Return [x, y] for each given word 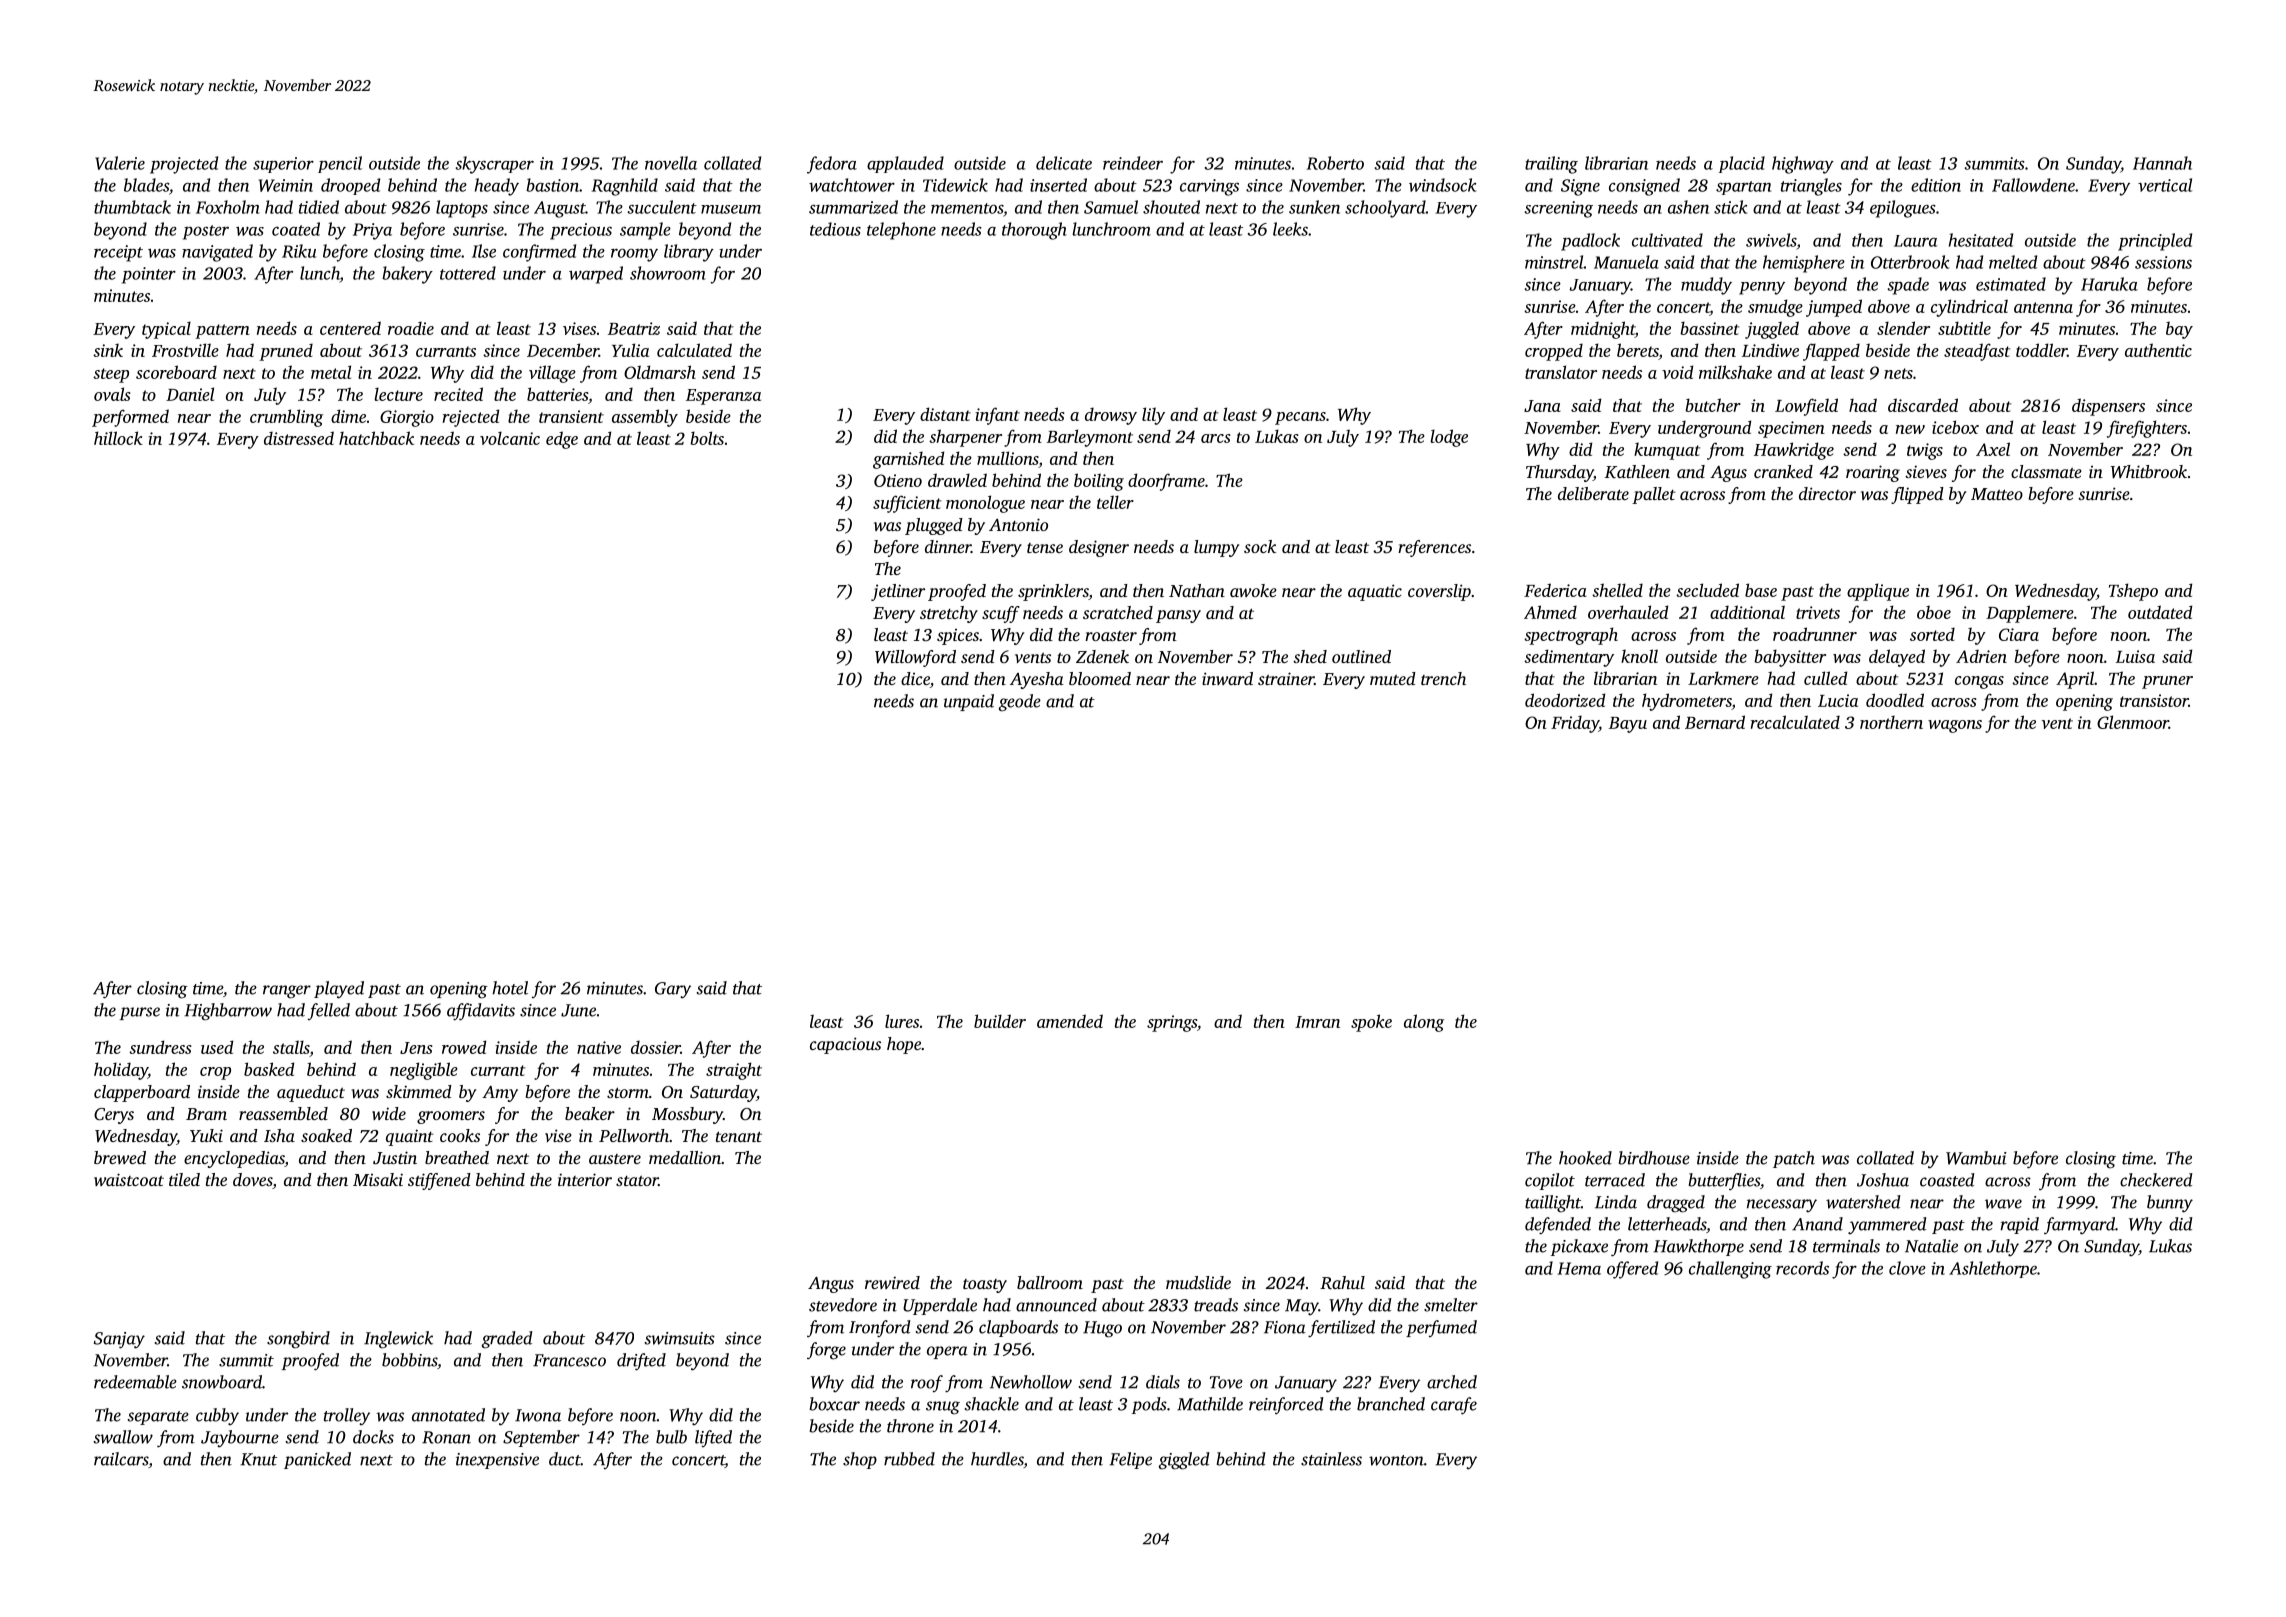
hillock [118, 438]
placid [1742, 164]
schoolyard [1385, 209]
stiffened [439, 1181]
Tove [1226, 1382]
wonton [1396, 1460]
